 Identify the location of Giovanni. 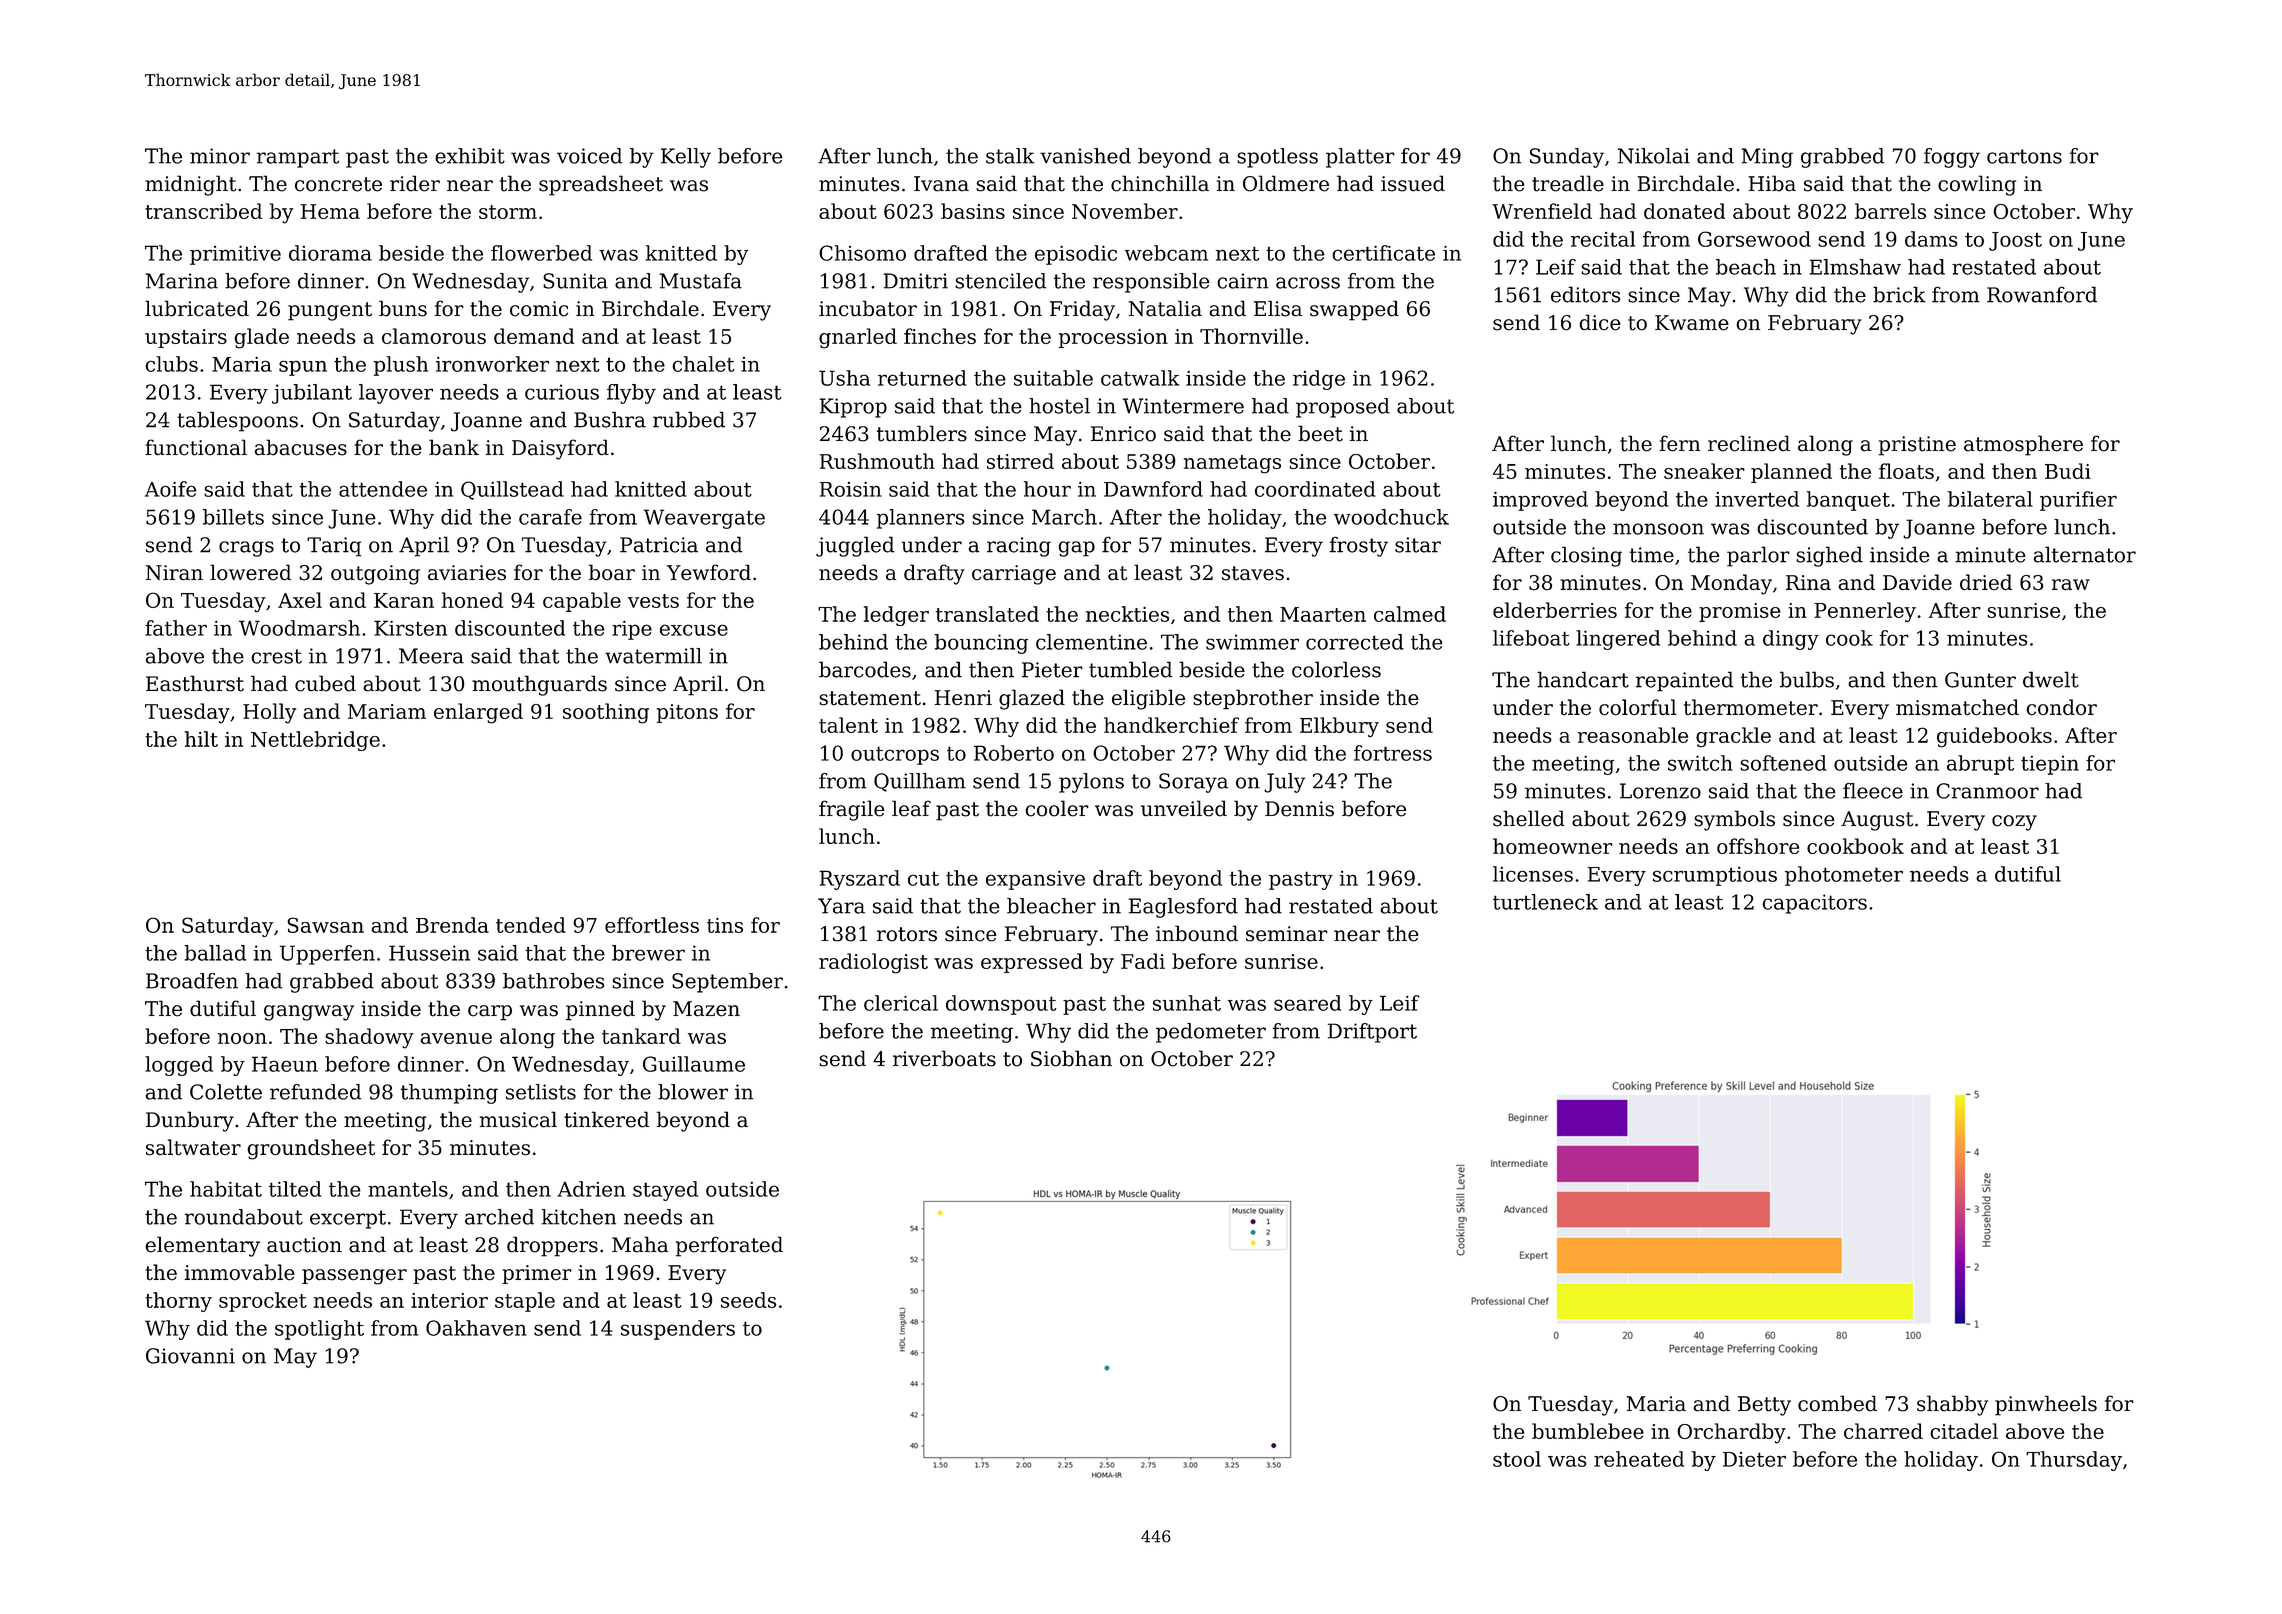
(190, 1356).
